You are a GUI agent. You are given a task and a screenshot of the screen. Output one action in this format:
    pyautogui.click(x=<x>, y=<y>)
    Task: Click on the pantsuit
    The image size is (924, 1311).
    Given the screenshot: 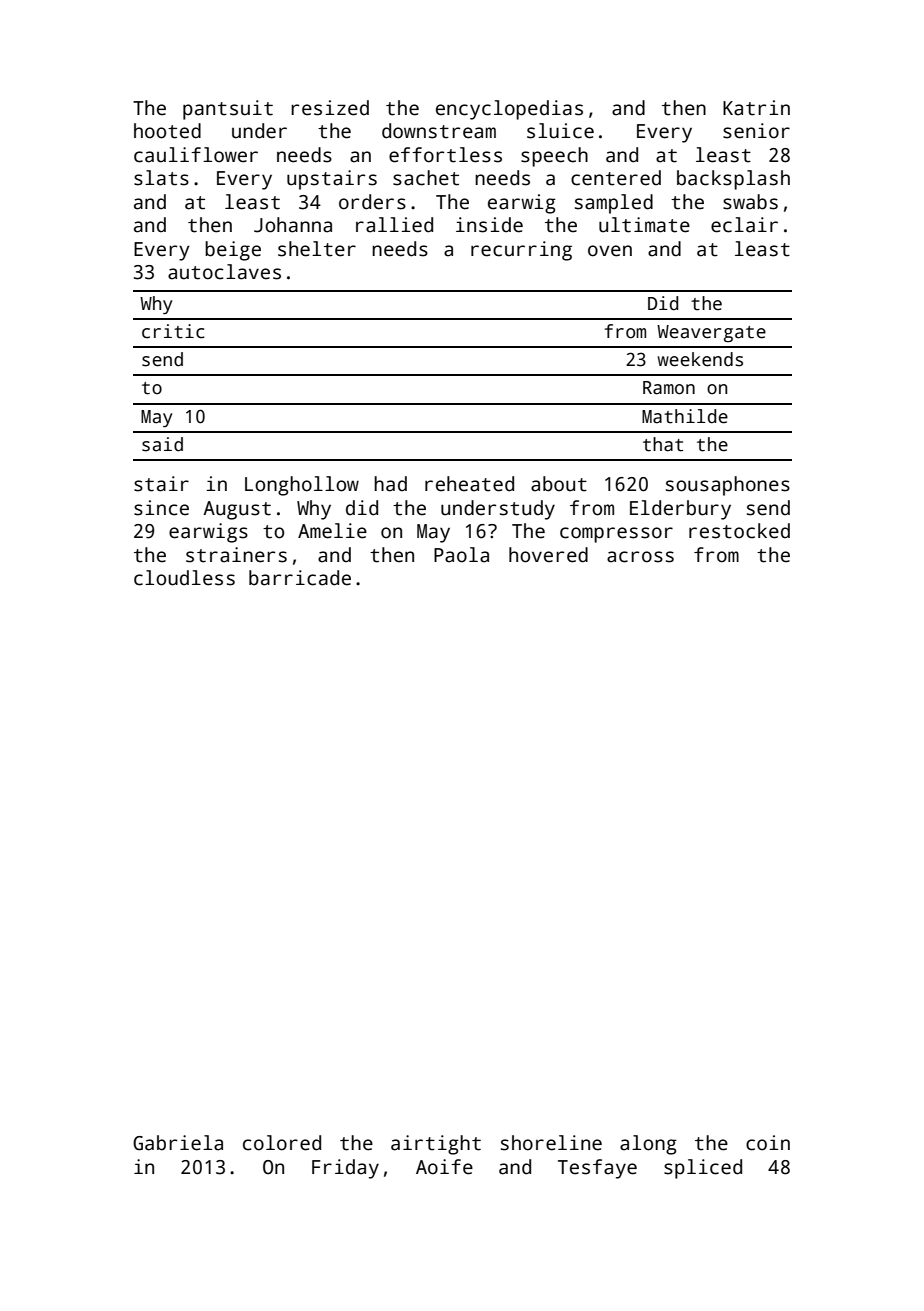 What is the action you would take?
    pyautogui.click(x=228, y=110)
